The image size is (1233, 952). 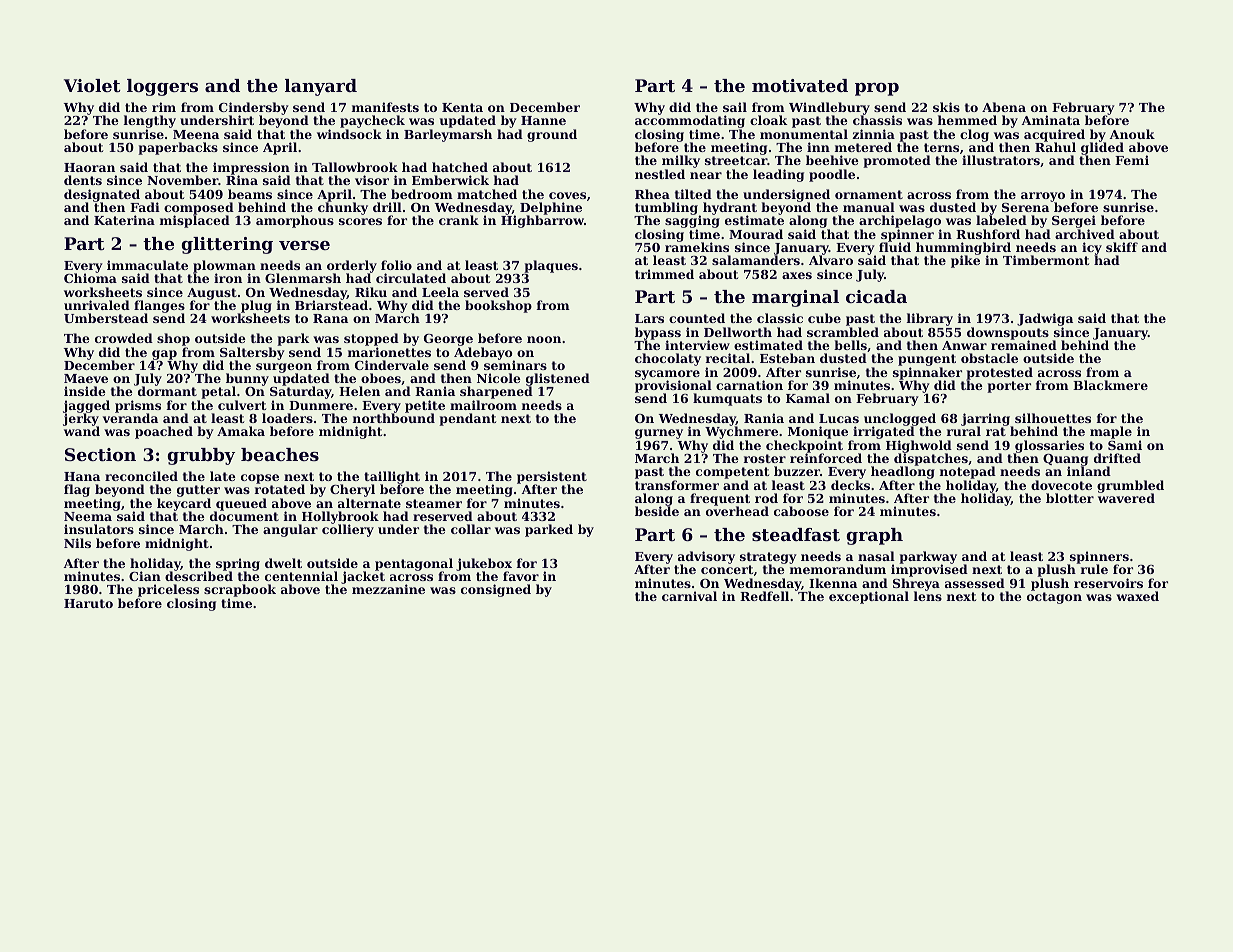 What do you see at coordinates (178, 148) in the image?
I see `paperbacks` at bounding box center [178, 148].
